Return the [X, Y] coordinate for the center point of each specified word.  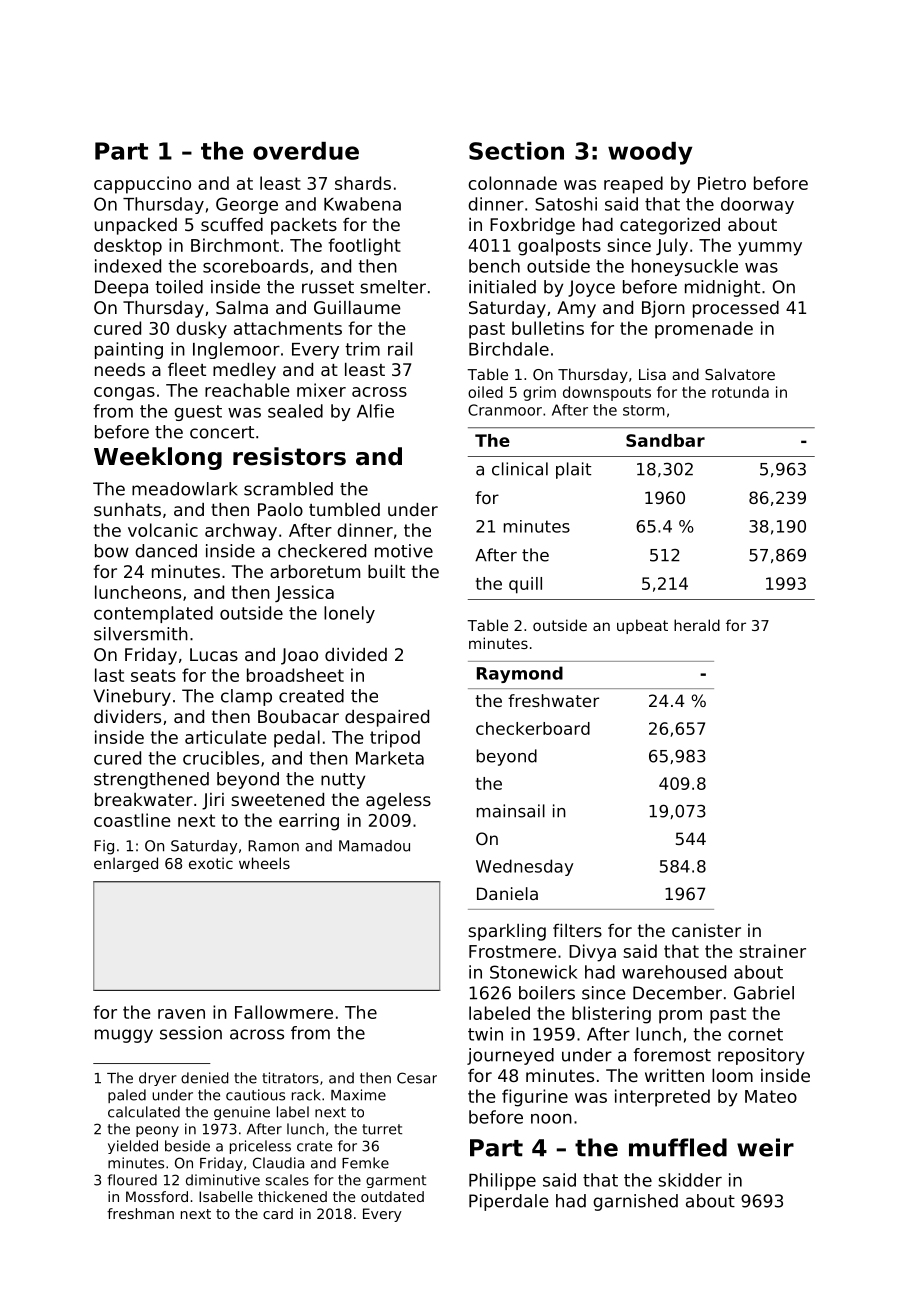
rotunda [740, 392]
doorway [757, 205]
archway [241, 532]
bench [494, 266]
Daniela [507, 893]
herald [697, 625]
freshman [140, 1213]
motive [404, 551]
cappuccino [142, 185]
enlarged [126, 864]
